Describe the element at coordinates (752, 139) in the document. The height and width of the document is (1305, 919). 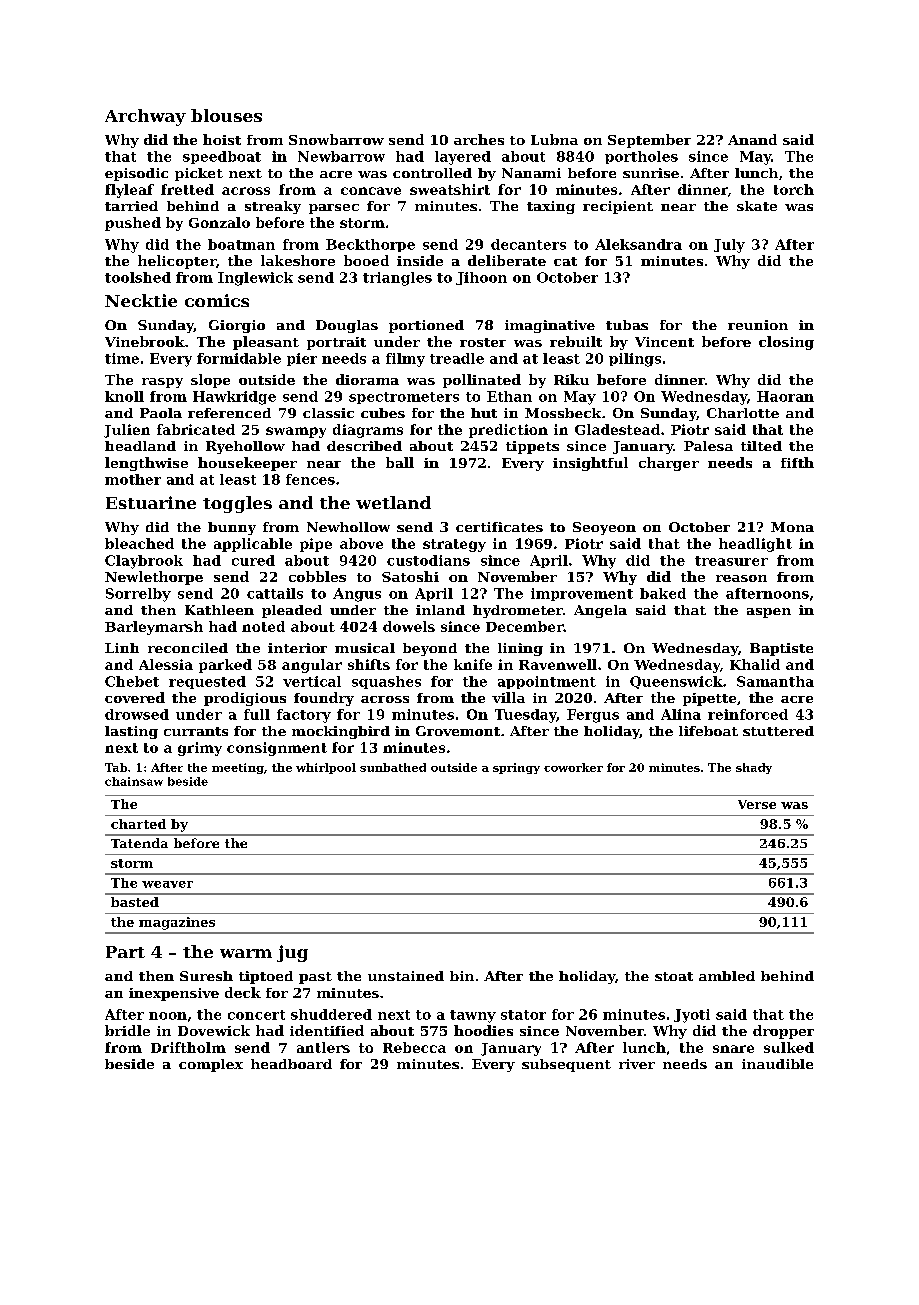
I see `Anand` at that location.
